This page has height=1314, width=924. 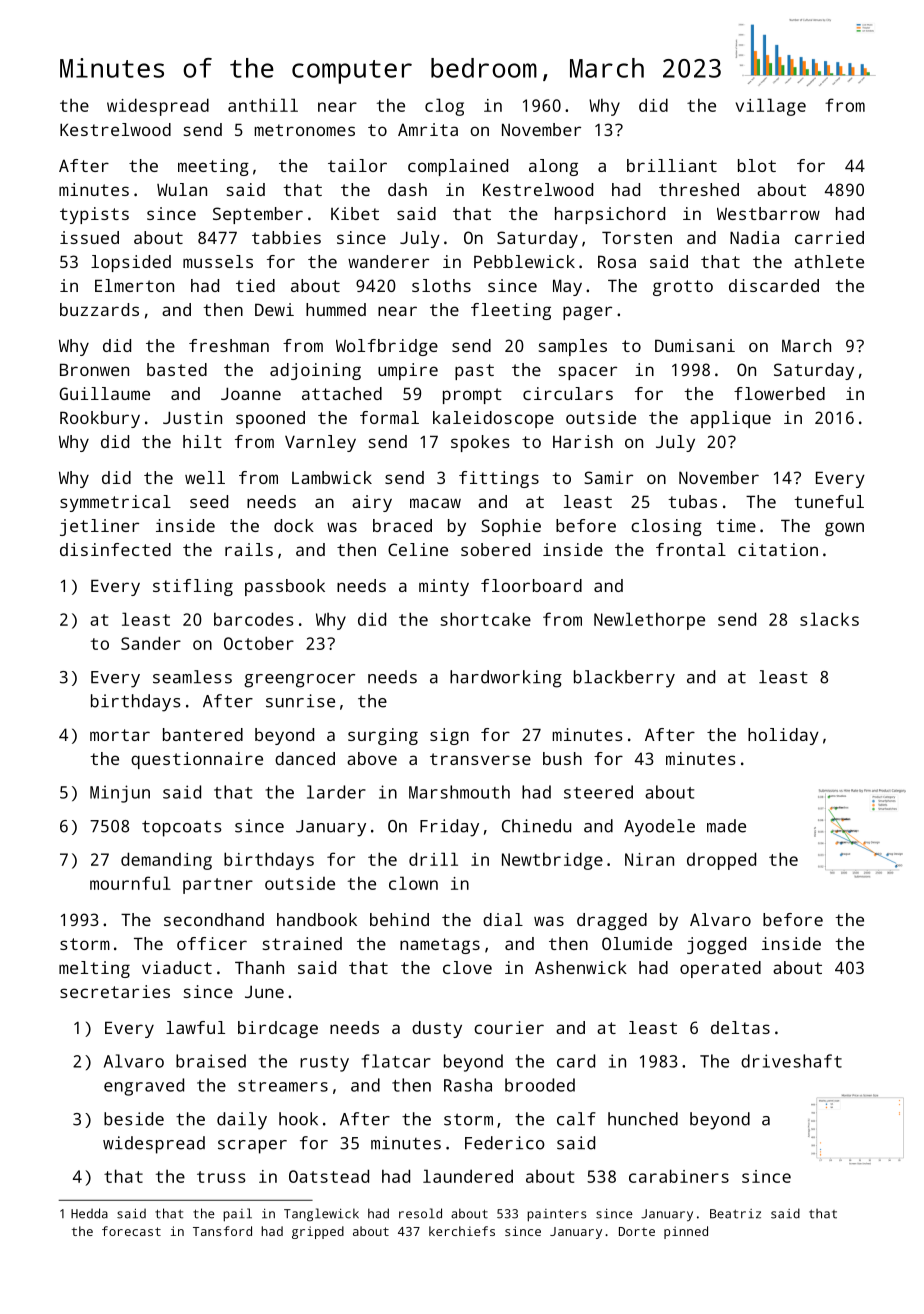 I want to click on questionnaire, so click(x=197, y=760).
